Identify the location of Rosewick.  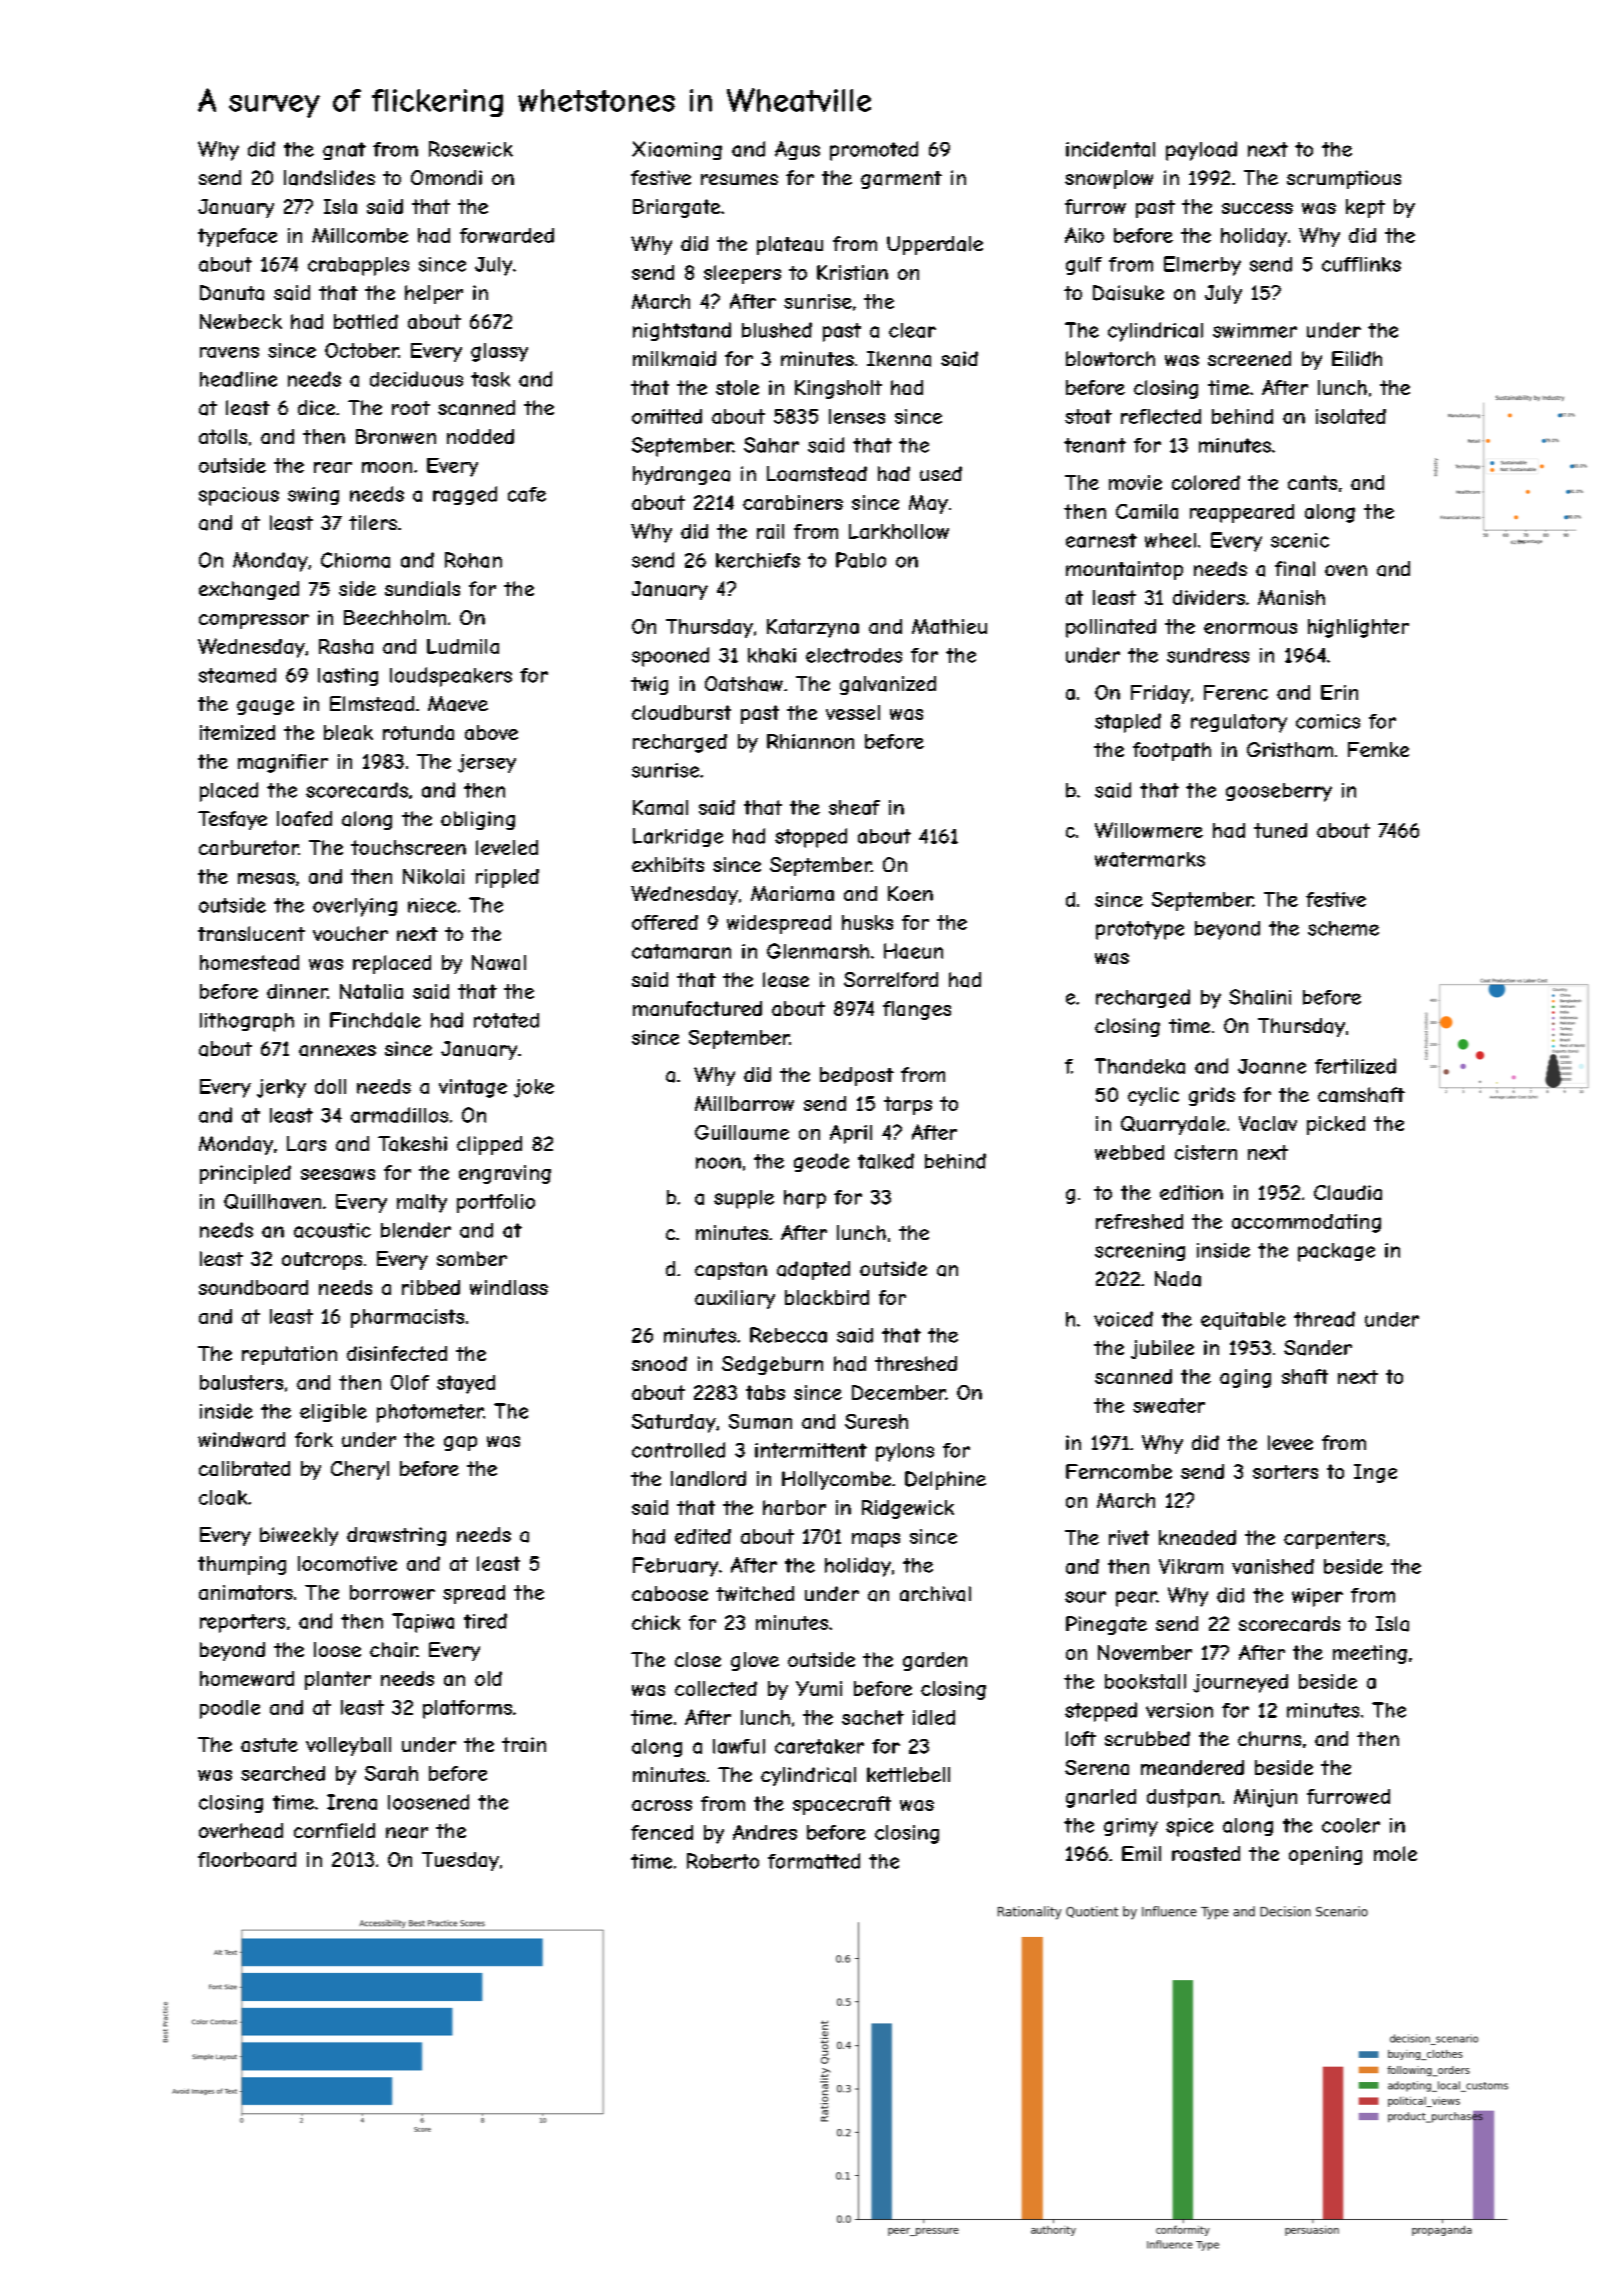
(471, 149).
